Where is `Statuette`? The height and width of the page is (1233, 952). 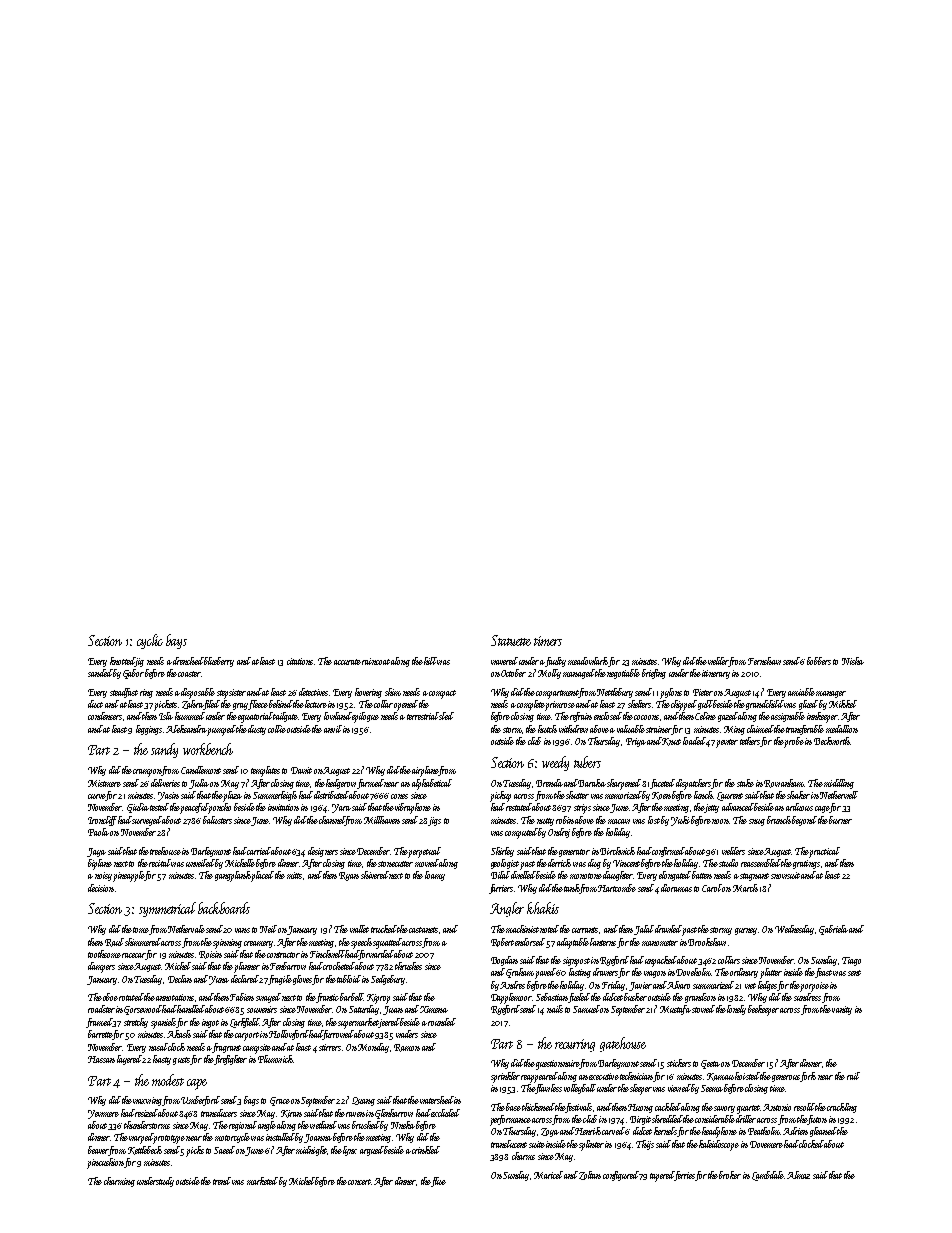 Statuette is located at coordinates (511, 640).
